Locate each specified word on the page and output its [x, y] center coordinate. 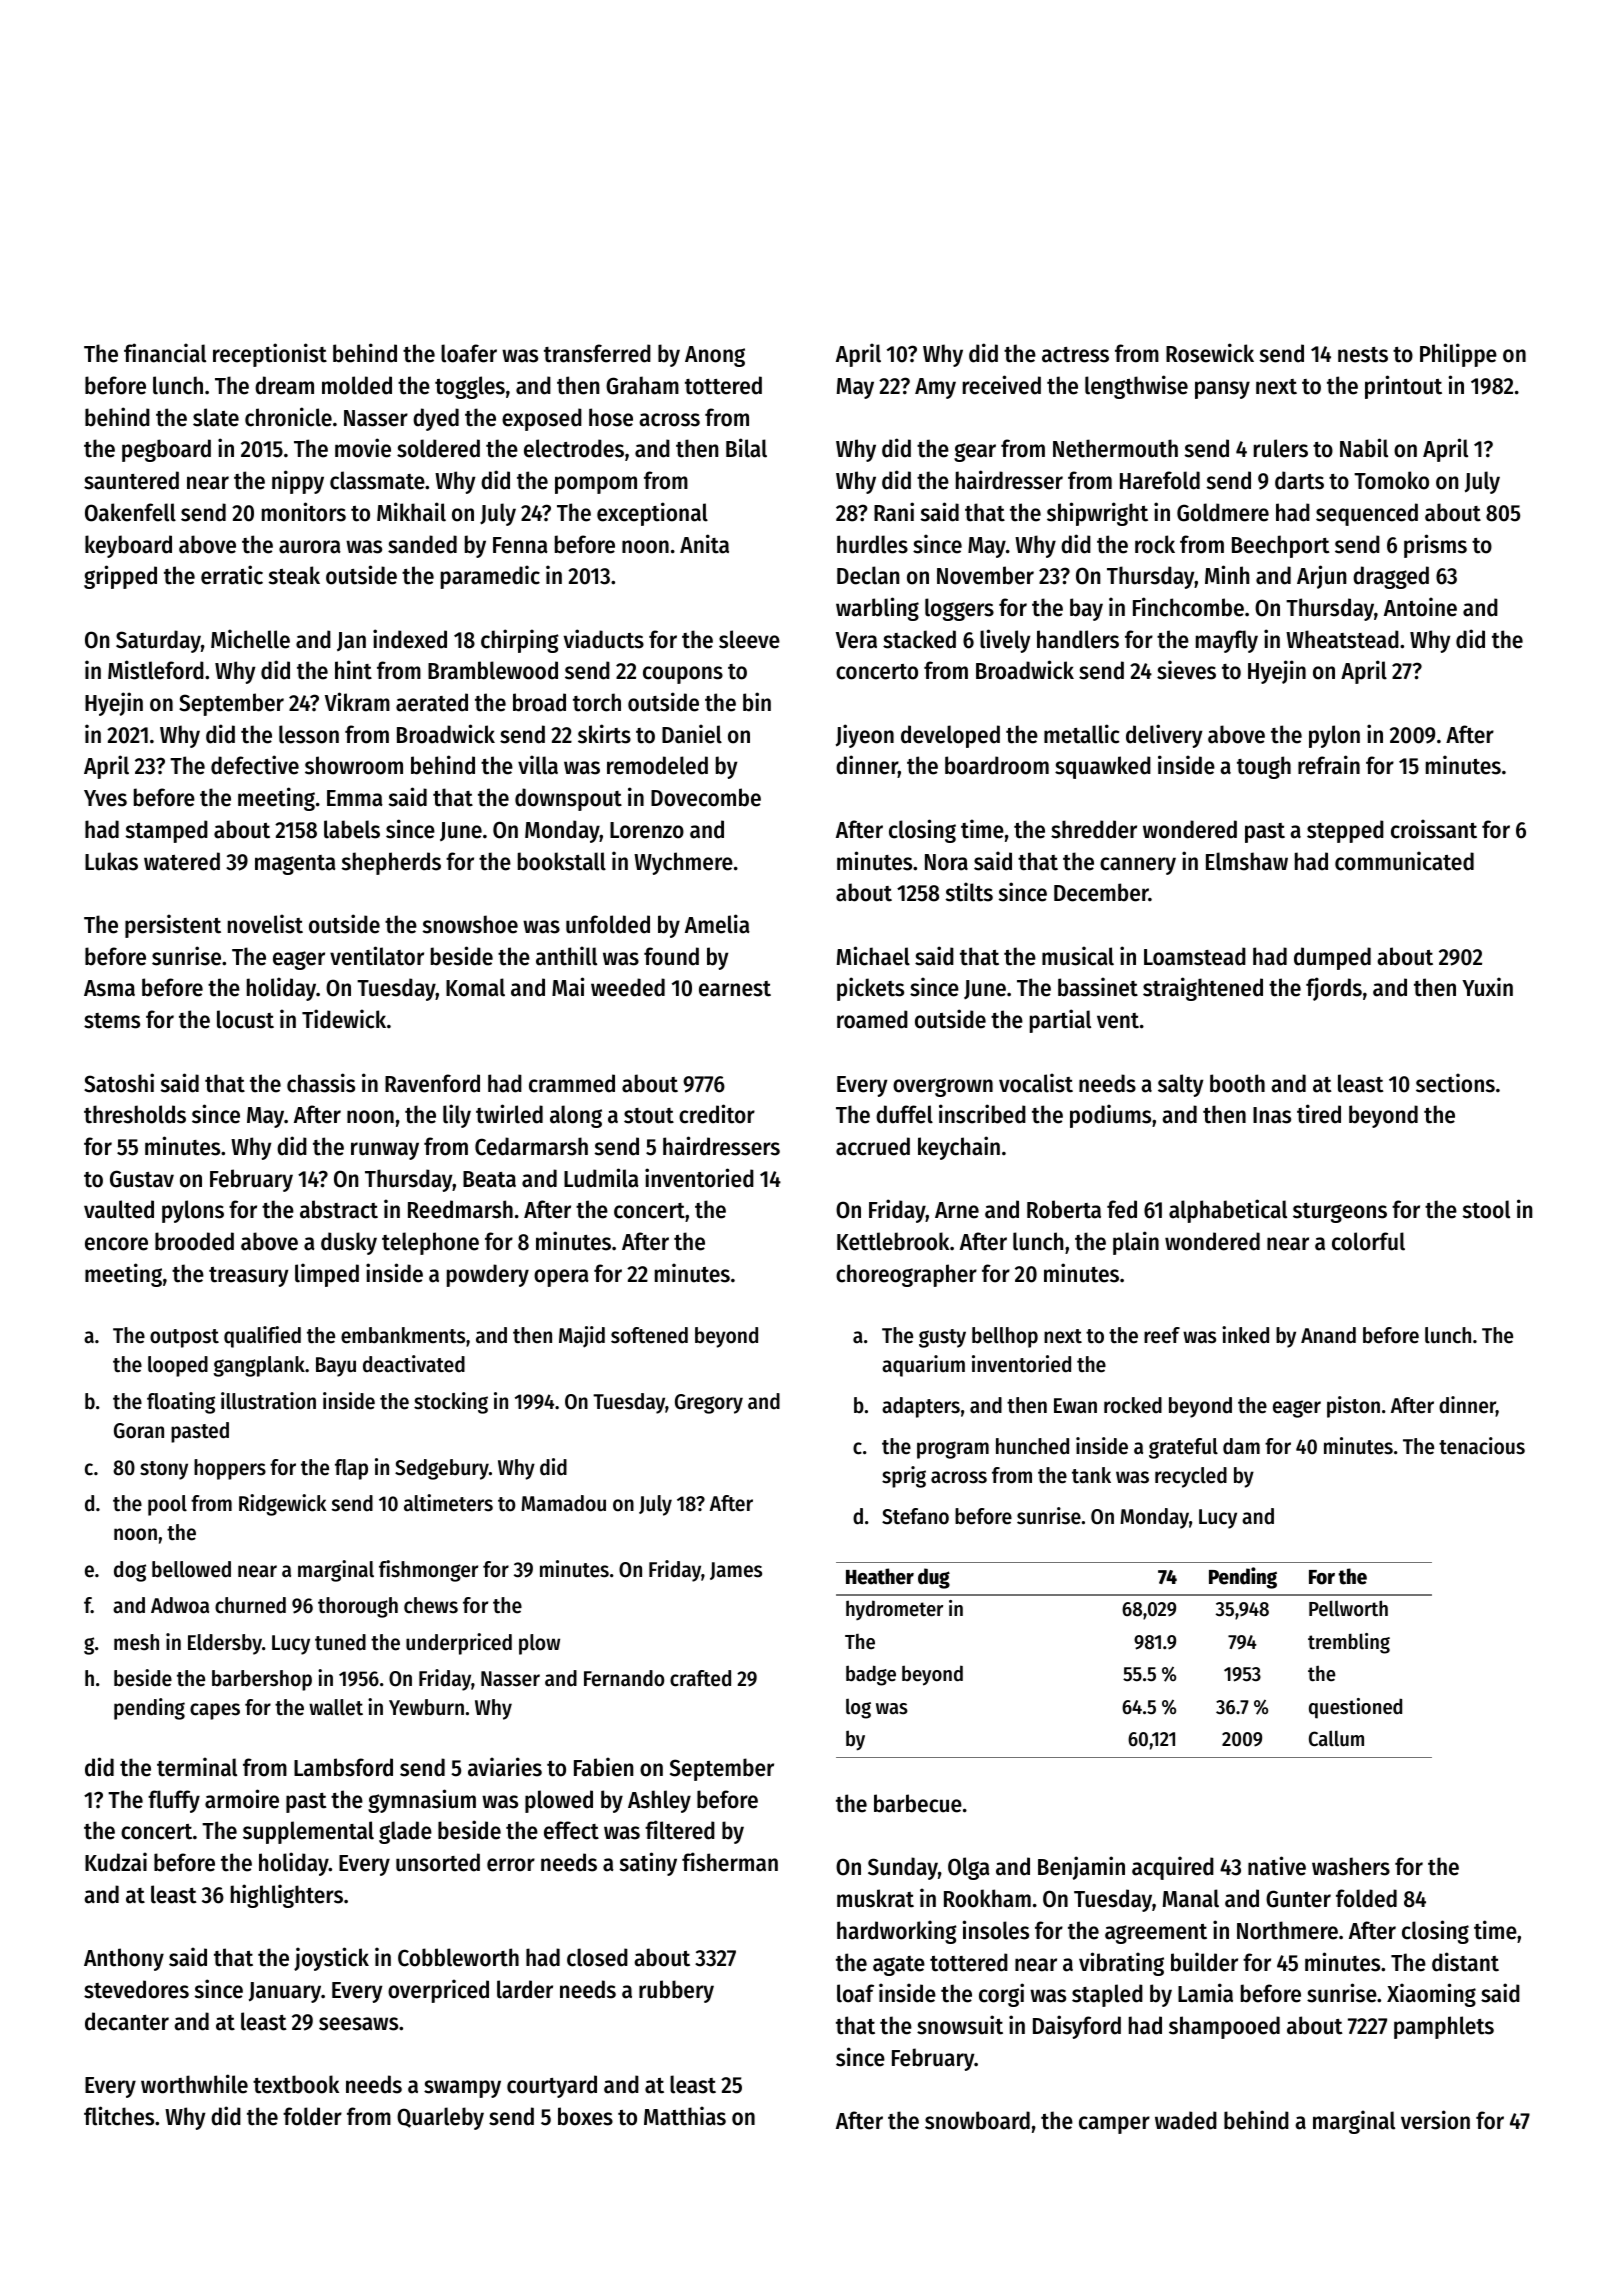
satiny [648, 1864]
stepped [1345, 831]
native [1277, 1866]
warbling [877, 609]
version [1435, 2120]
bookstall [562, 861]
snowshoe [470, 924]
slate [216, 417]
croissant [1434, 829]
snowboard [977, 2120]
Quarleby [440, 2118]
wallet [336, 1707]
